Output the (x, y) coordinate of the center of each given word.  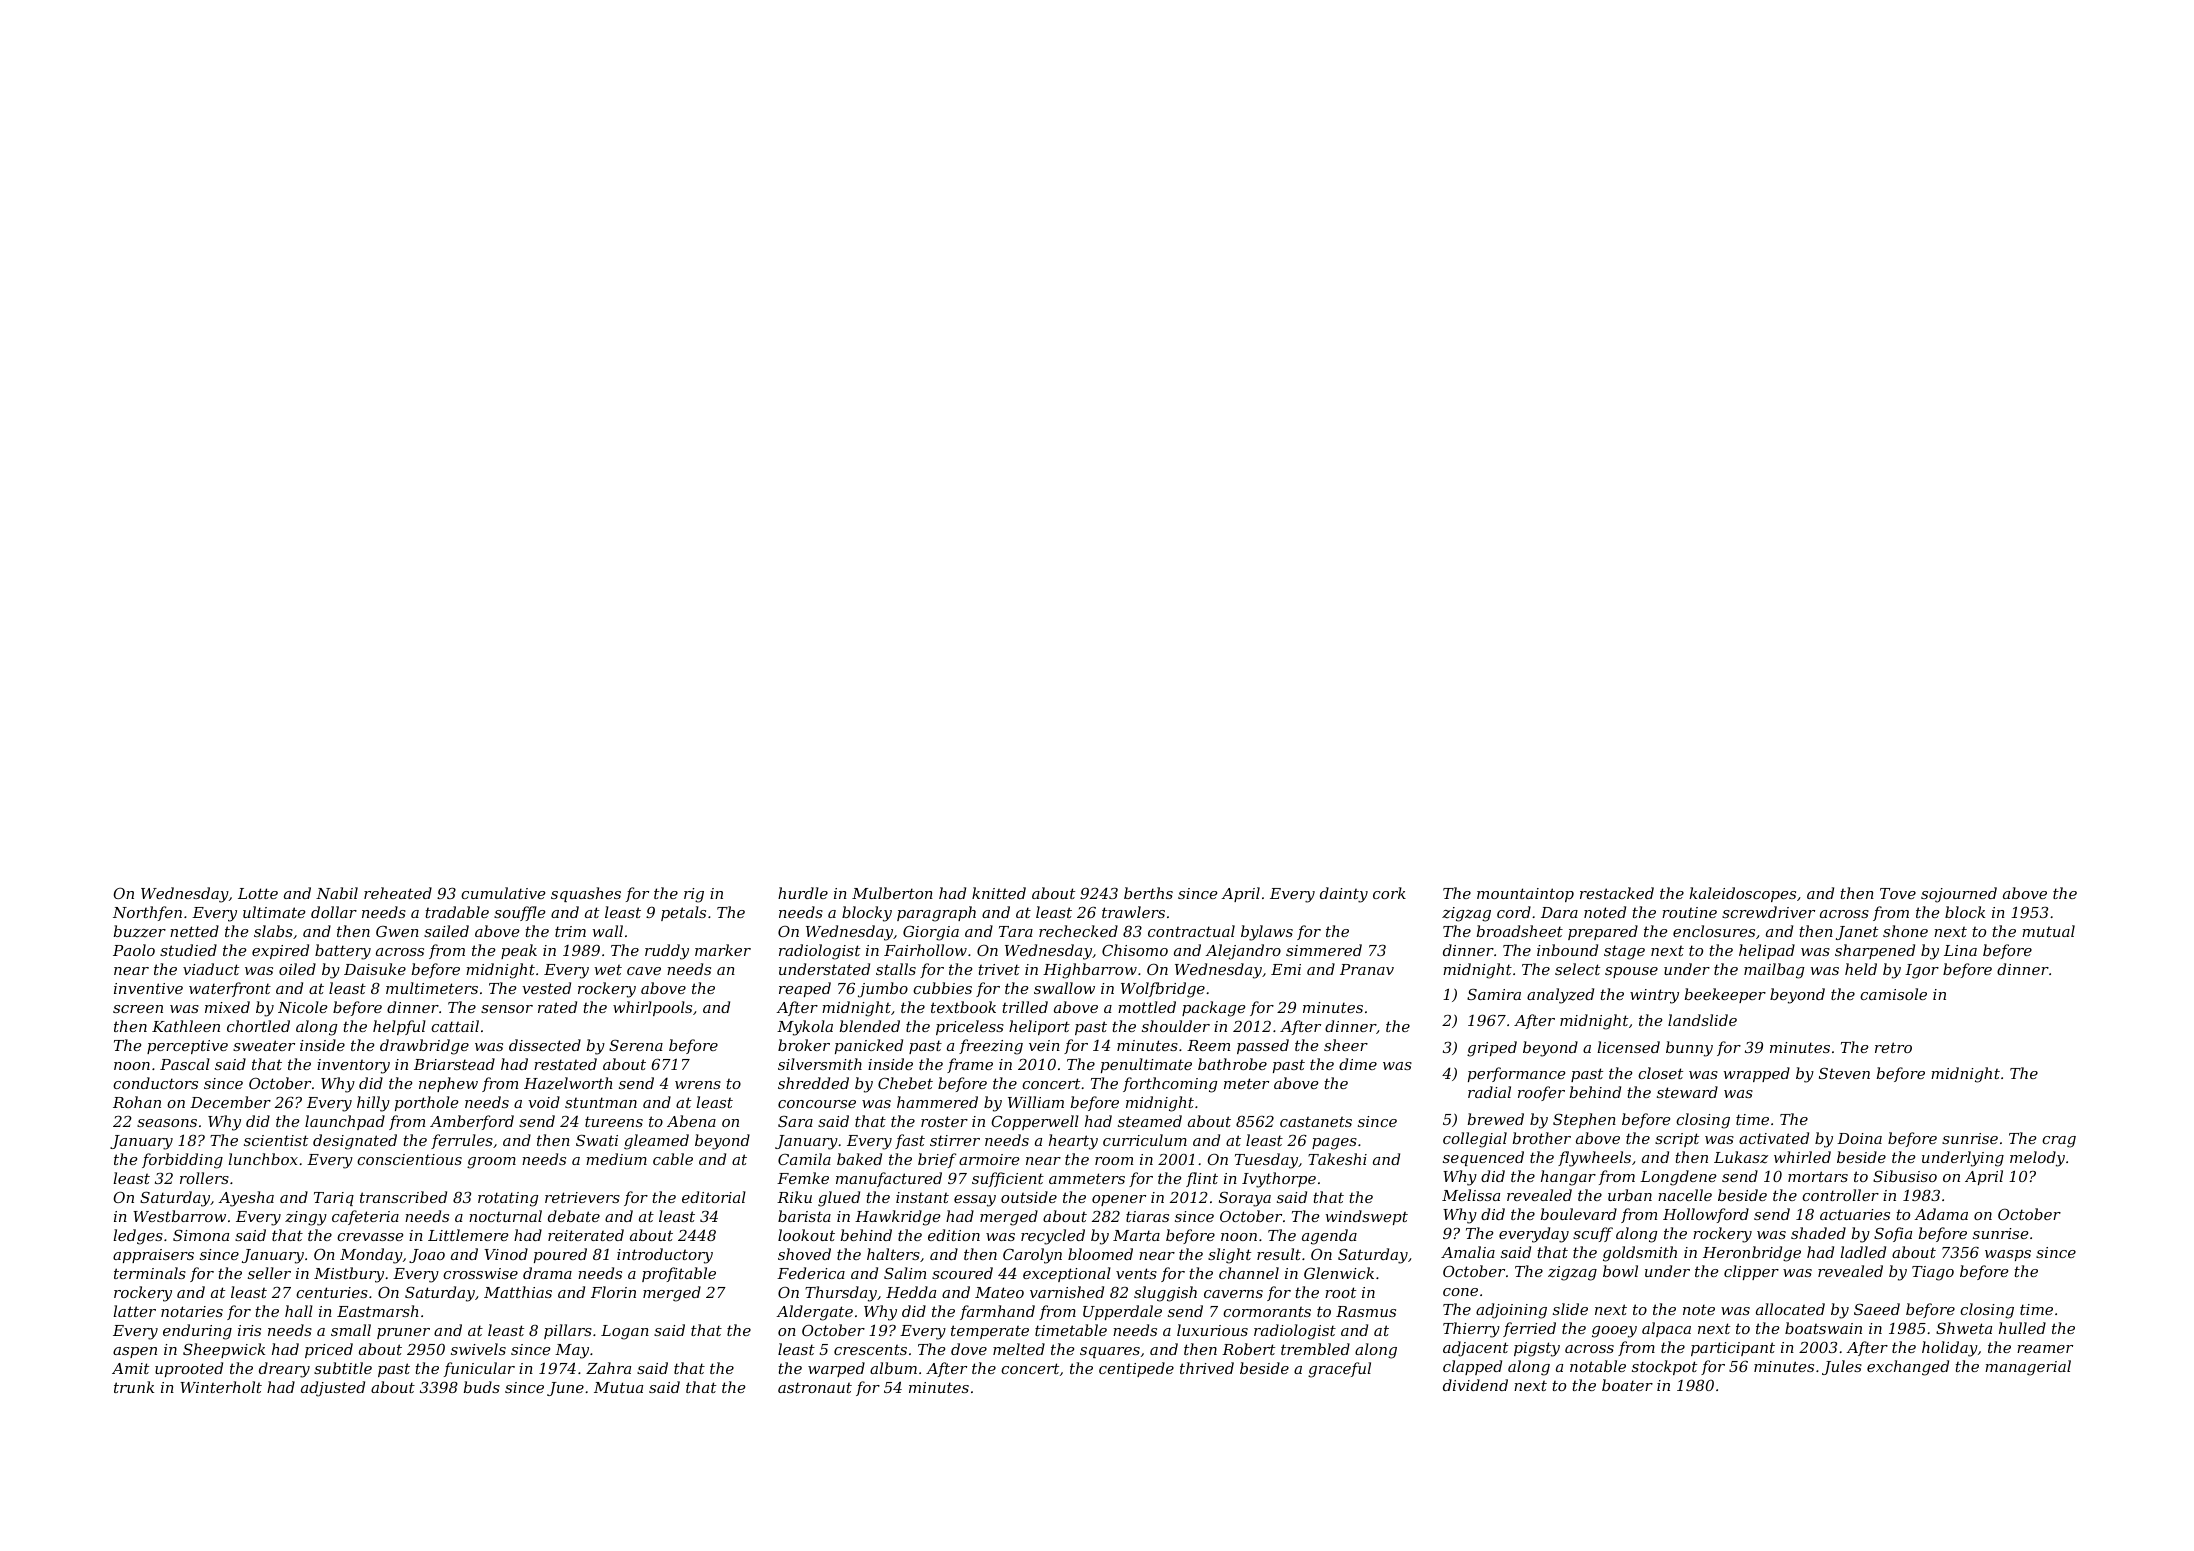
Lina (1960, 950)
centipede (1136, 1369)
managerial (2028, 1368)
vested (546, 988)
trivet (999, 969)
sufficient (1008, 1179)
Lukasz (1741, 1157)
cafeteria (365, 1217)
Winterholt (221, 1387)
